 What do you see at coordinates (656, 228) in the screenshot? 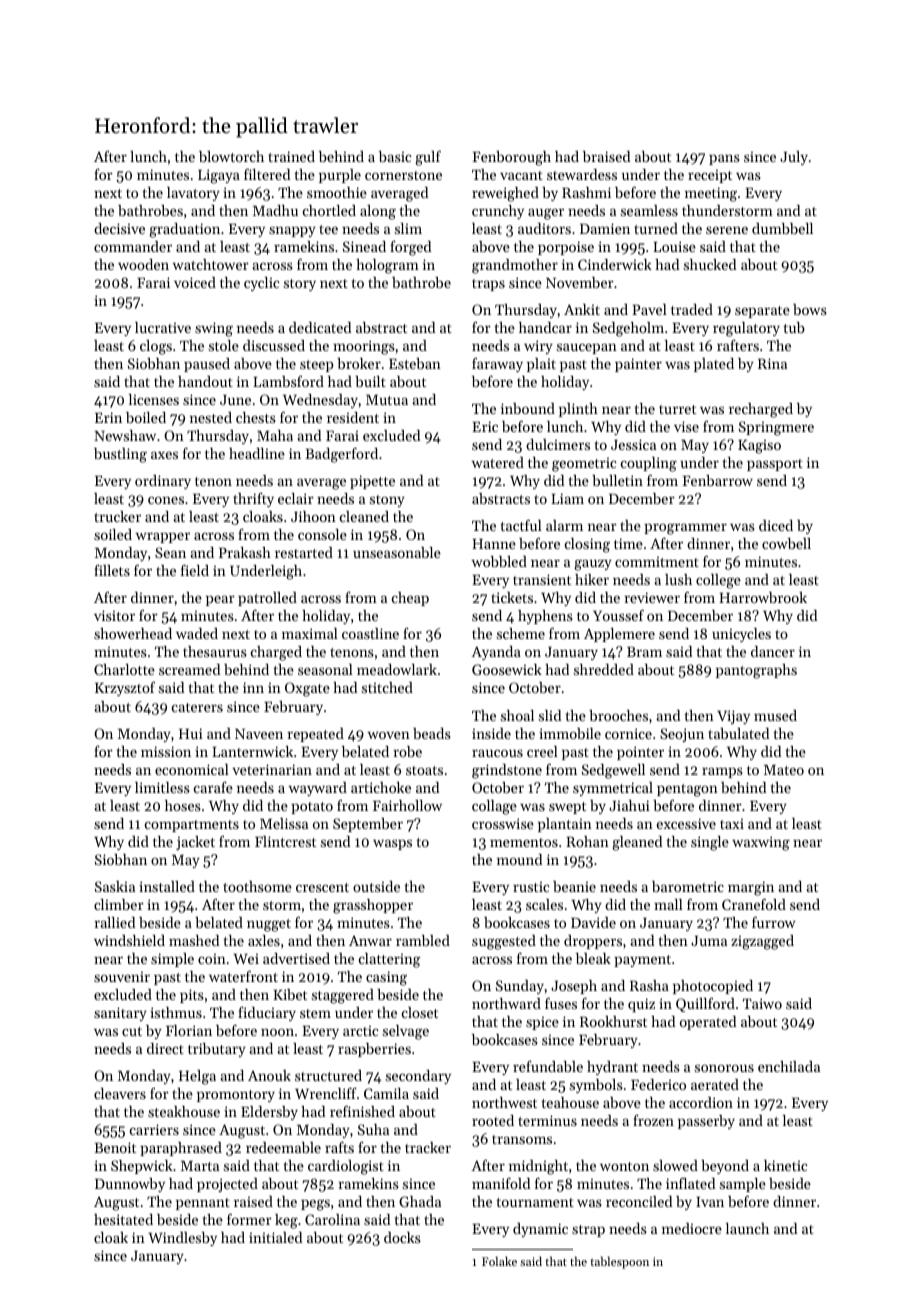
I see `turned` at bounding box center [656, 228].
